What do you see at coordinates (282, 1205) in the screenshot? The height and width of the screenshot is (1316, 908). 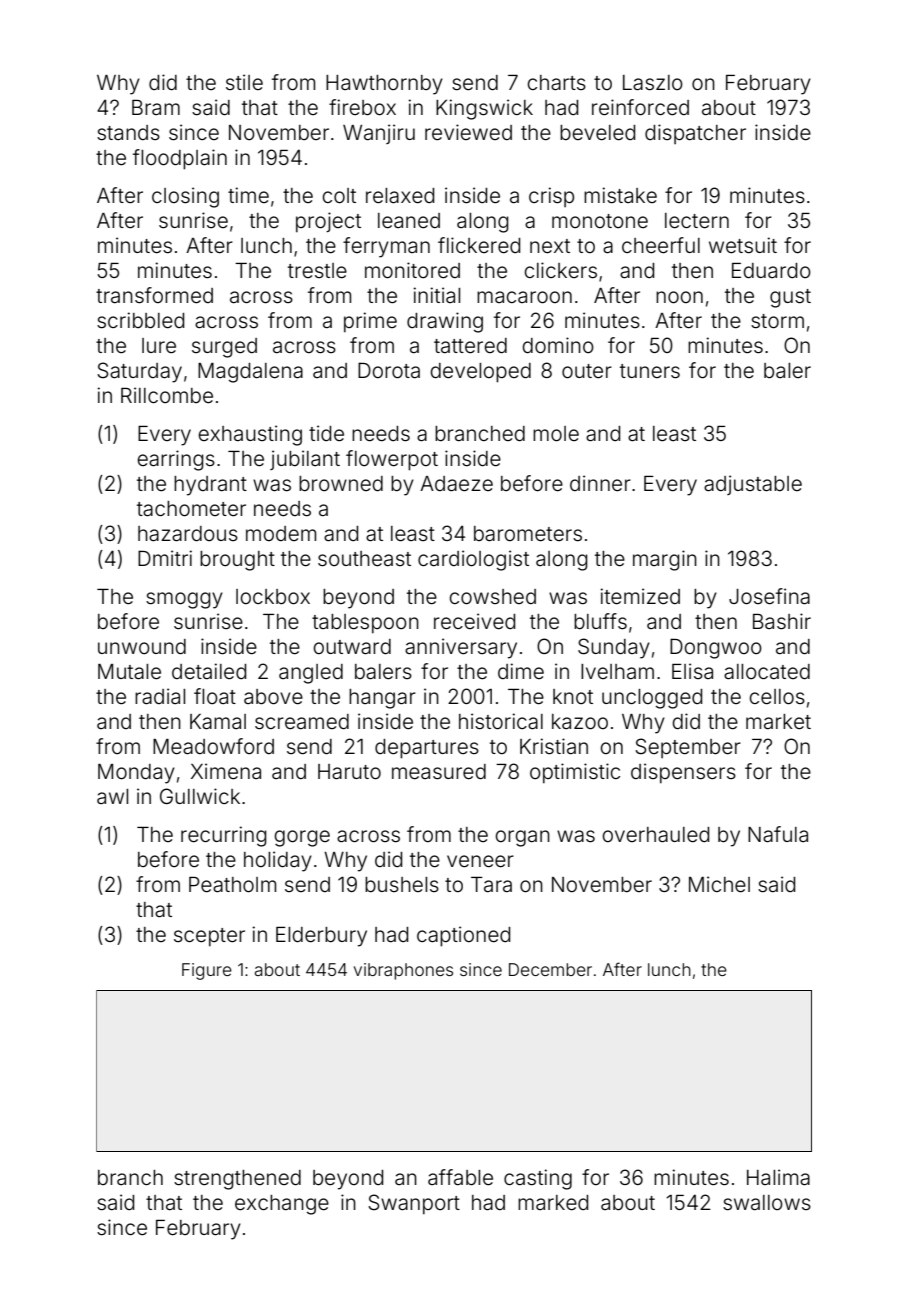 I see `exchange` at bounding box center [282, 1205].
